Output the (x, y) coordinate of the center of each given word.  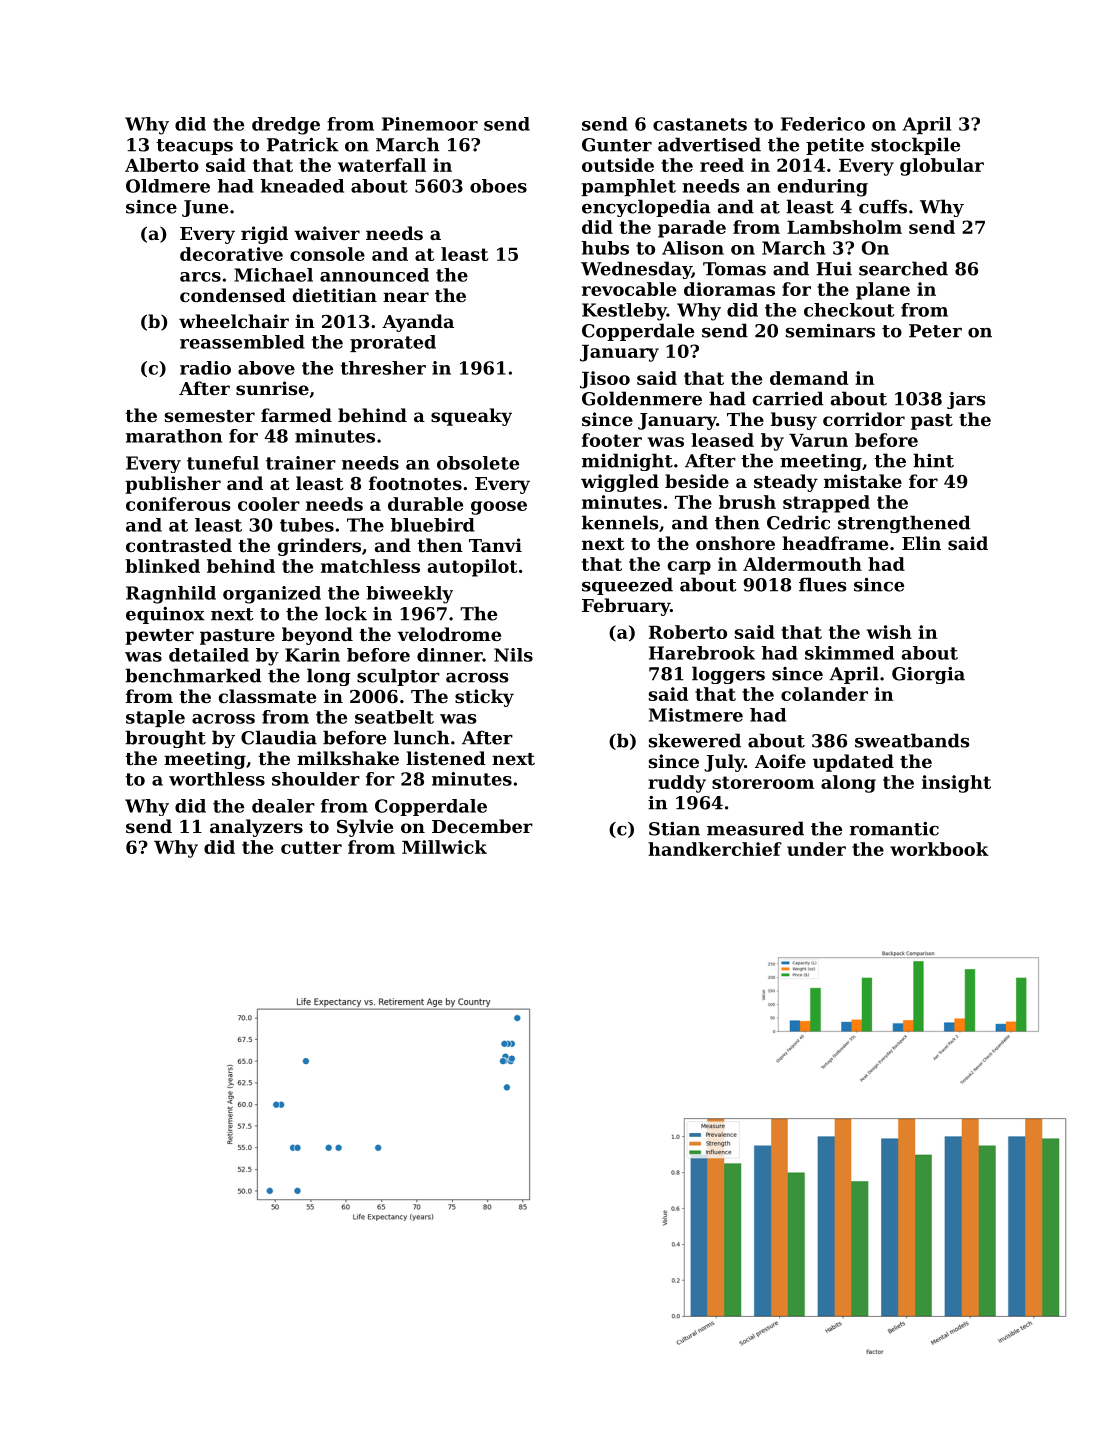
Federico (823, 124)
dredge (286, 126)
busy (794, 421)
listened (446, 758)
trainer (301, 463)
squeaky (471, 417)
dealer (283, 806)
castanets (700, 124)
